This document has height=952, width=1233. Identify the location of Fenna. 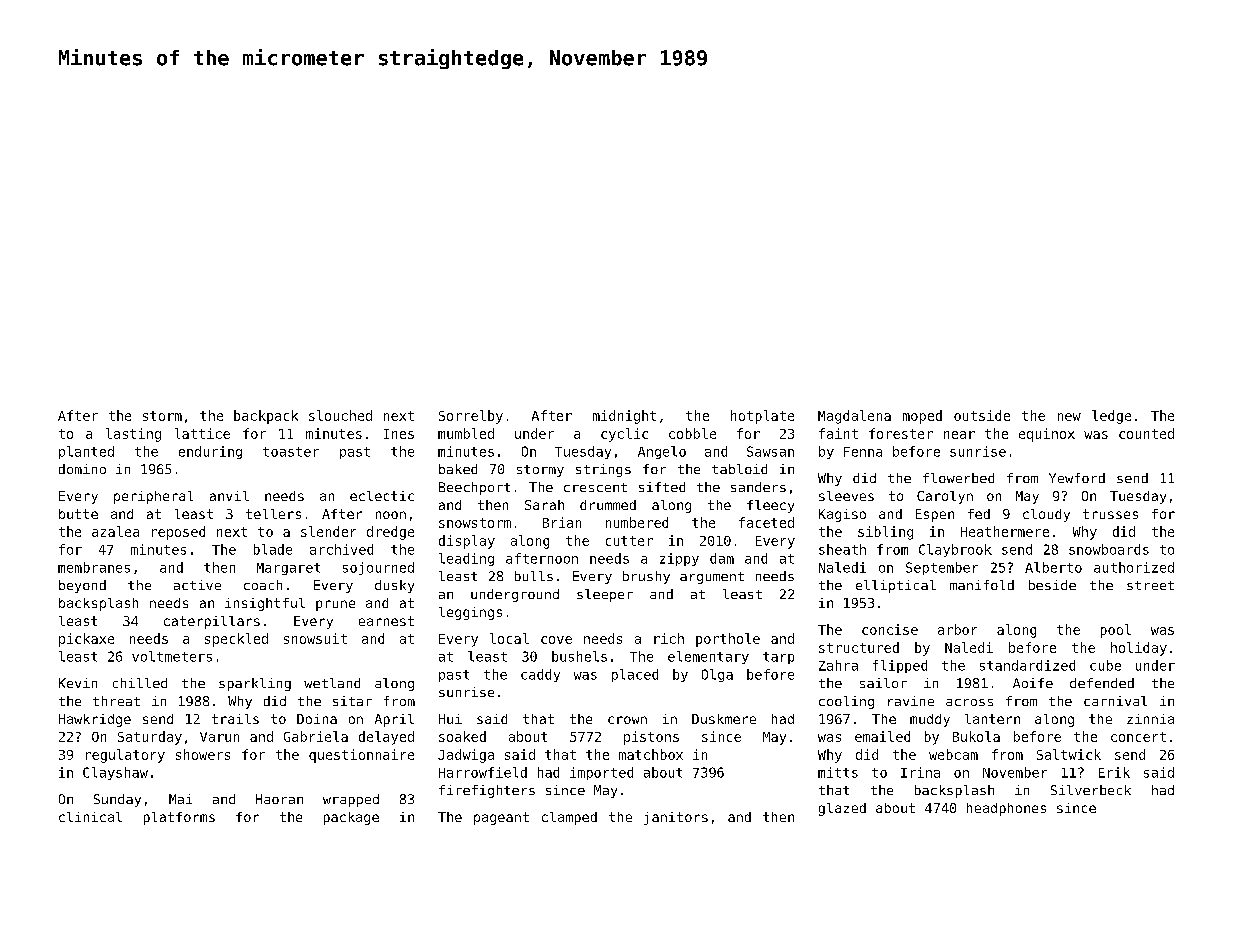
(863, 452).
